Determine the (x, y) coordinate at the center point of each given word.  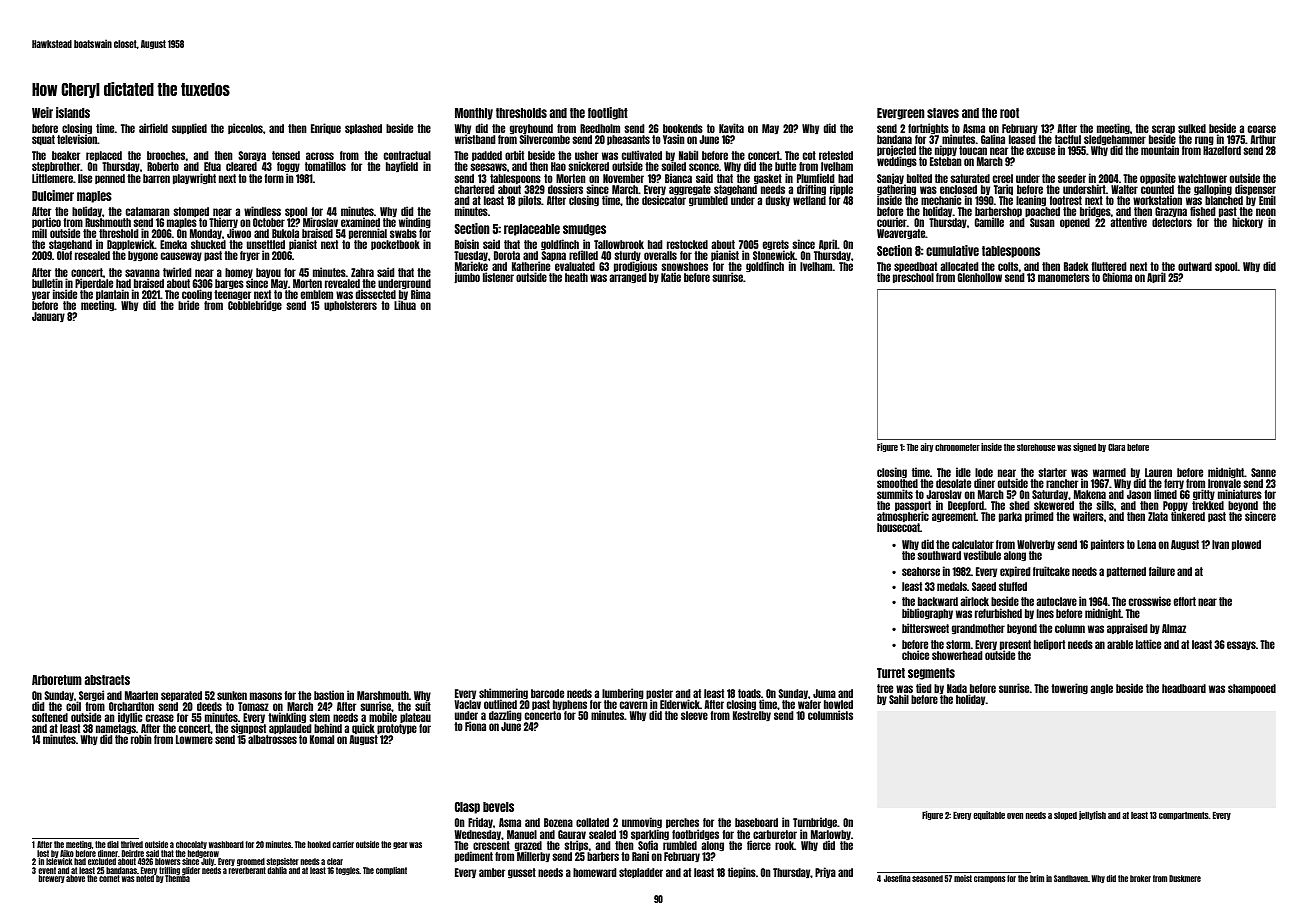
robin (141, 739)
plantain (112, 295)
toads (749, 693)
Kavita (731, 128)
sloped (1065, 816)
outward (1195, 266)
